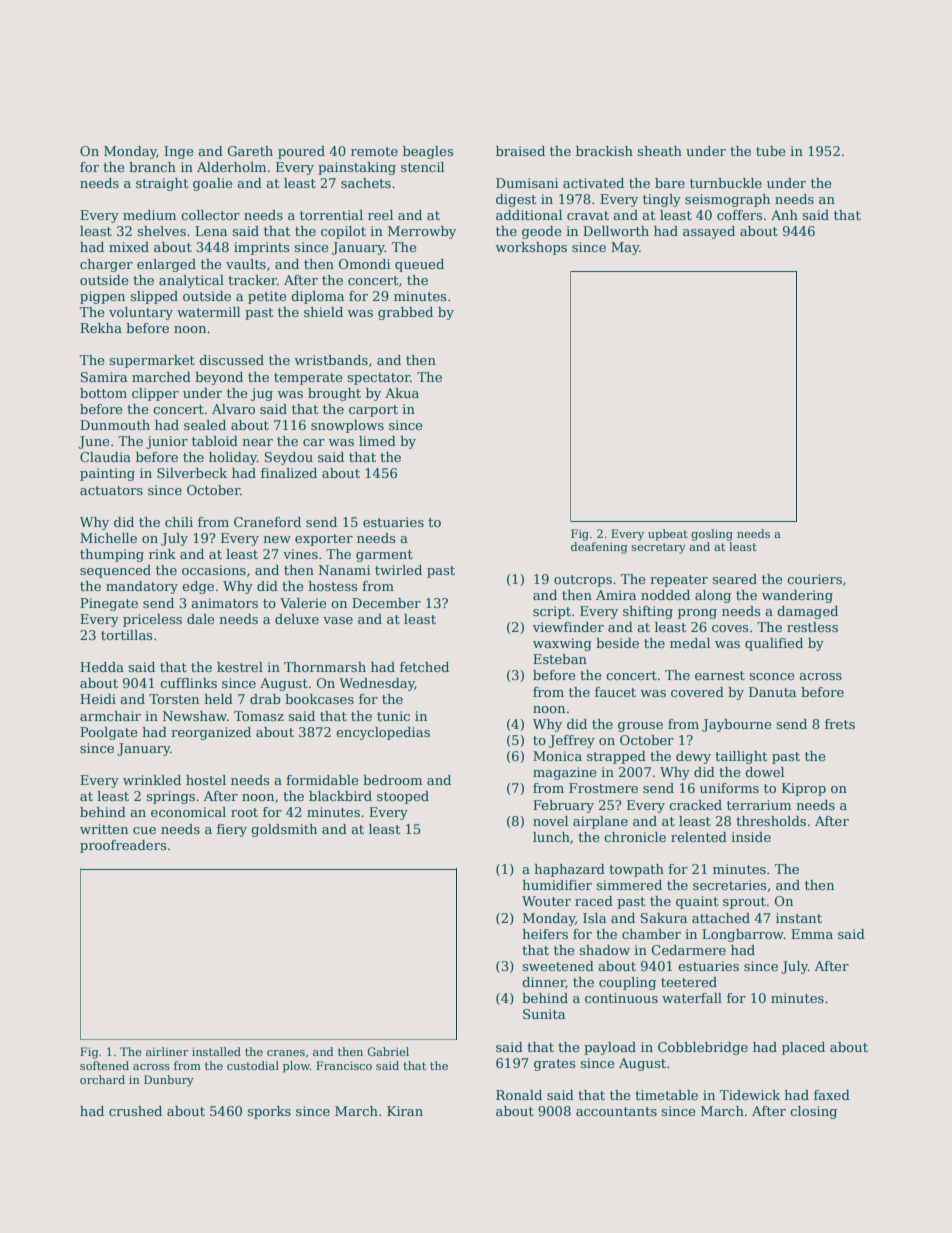 The width and height of the document is (952, 1233). Describe the element at coordinates (232, 830) in the document. I see `fiery` at that location.
